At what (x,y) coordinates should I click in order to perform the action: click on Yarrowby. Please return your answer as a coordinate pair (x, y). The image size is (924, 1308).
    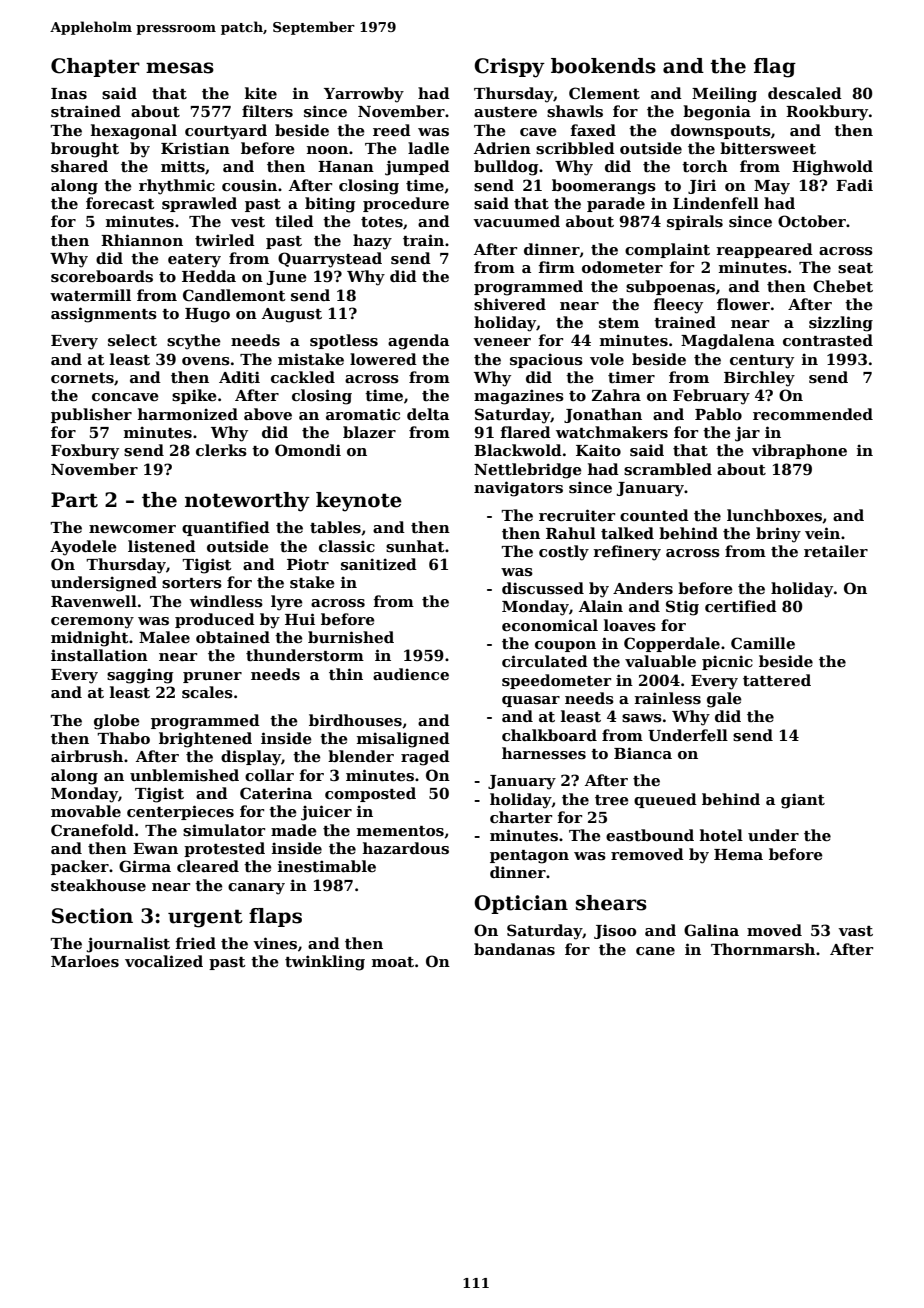
    Looking at the image, I should click on (364, 95).
